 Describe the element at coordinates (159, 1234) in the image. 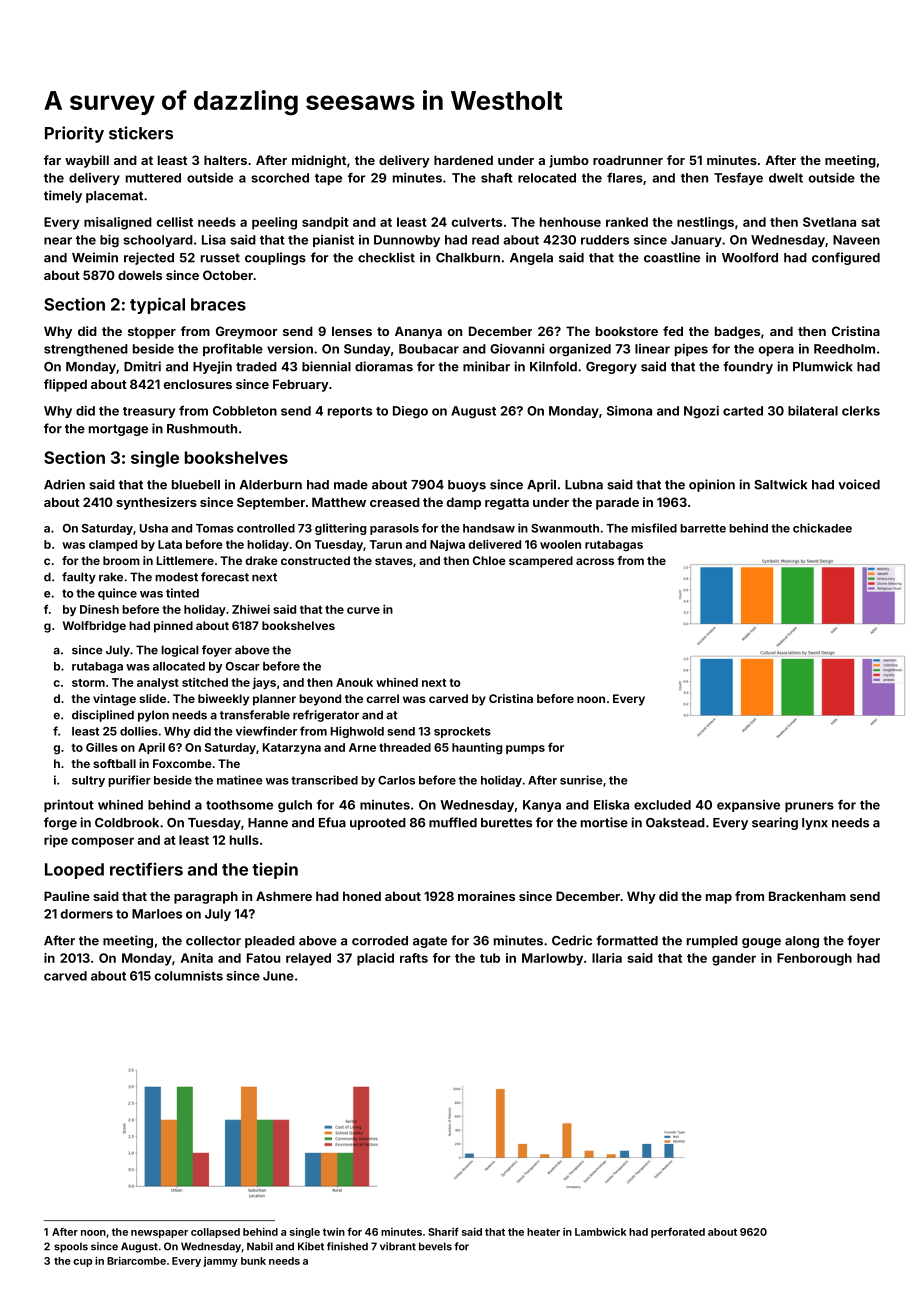

I see `newspaper` at that location.
